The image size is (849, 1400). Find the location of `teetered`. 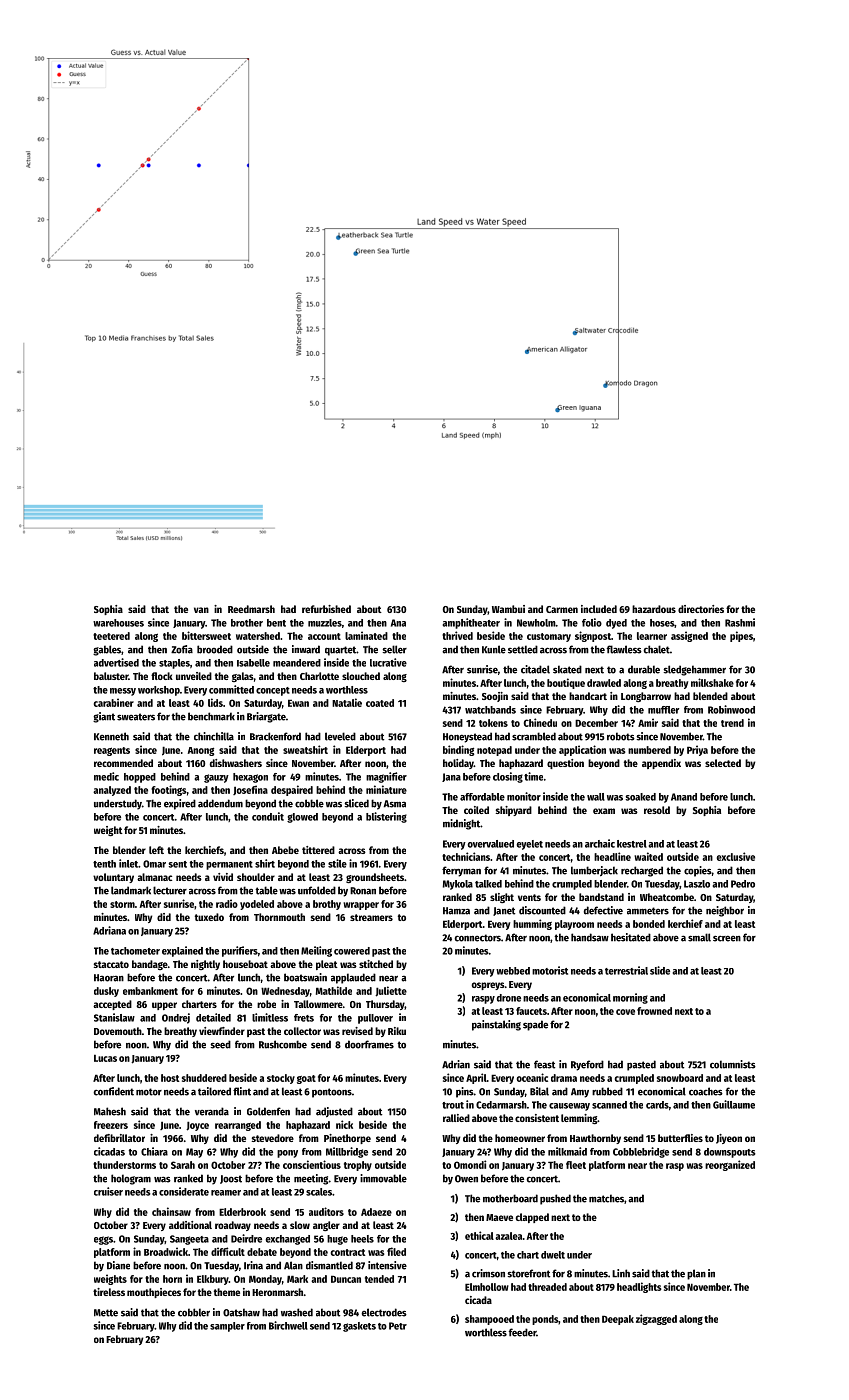

teetered is located at coordinates (111, 636).
